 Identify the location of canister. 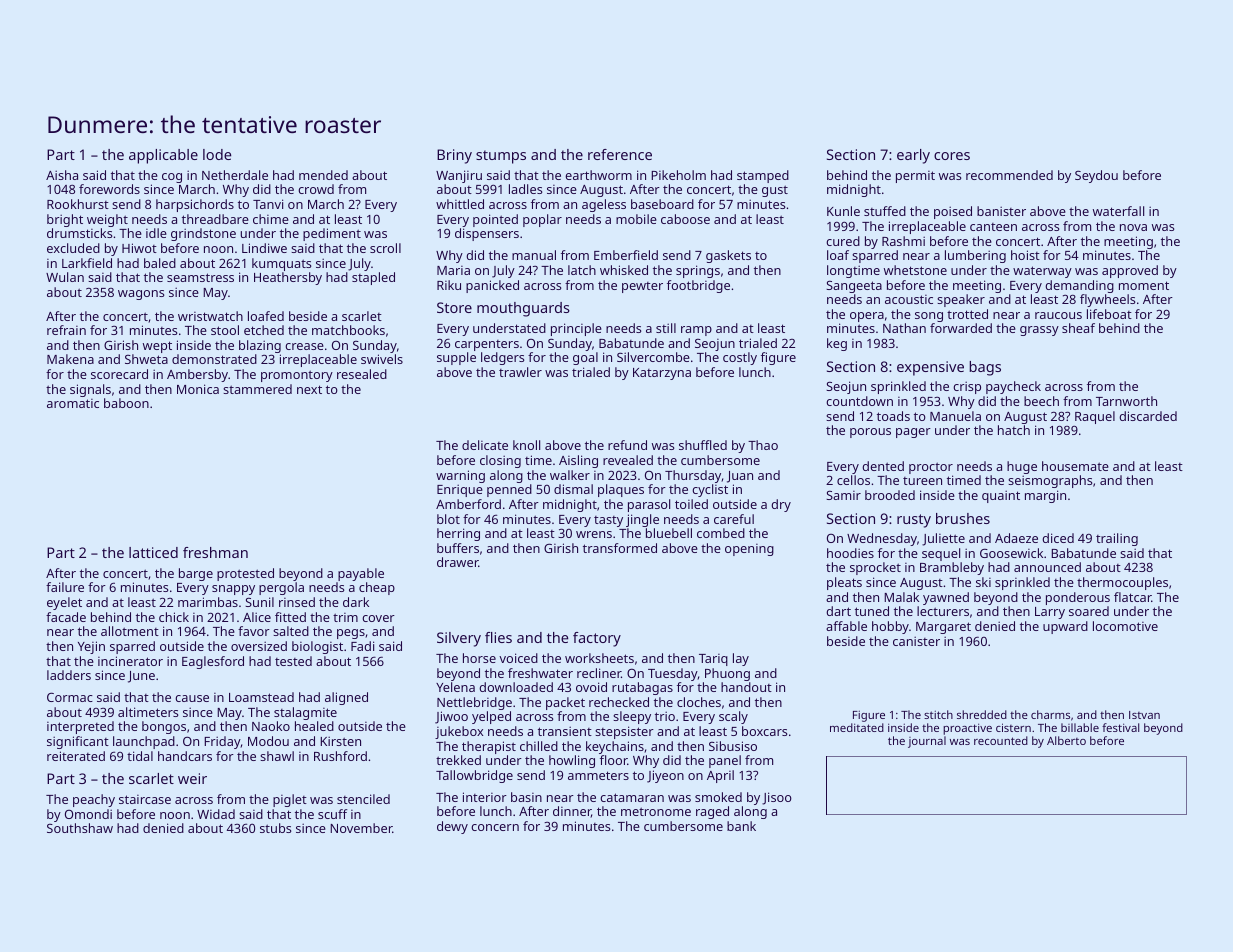
(916, 641).
